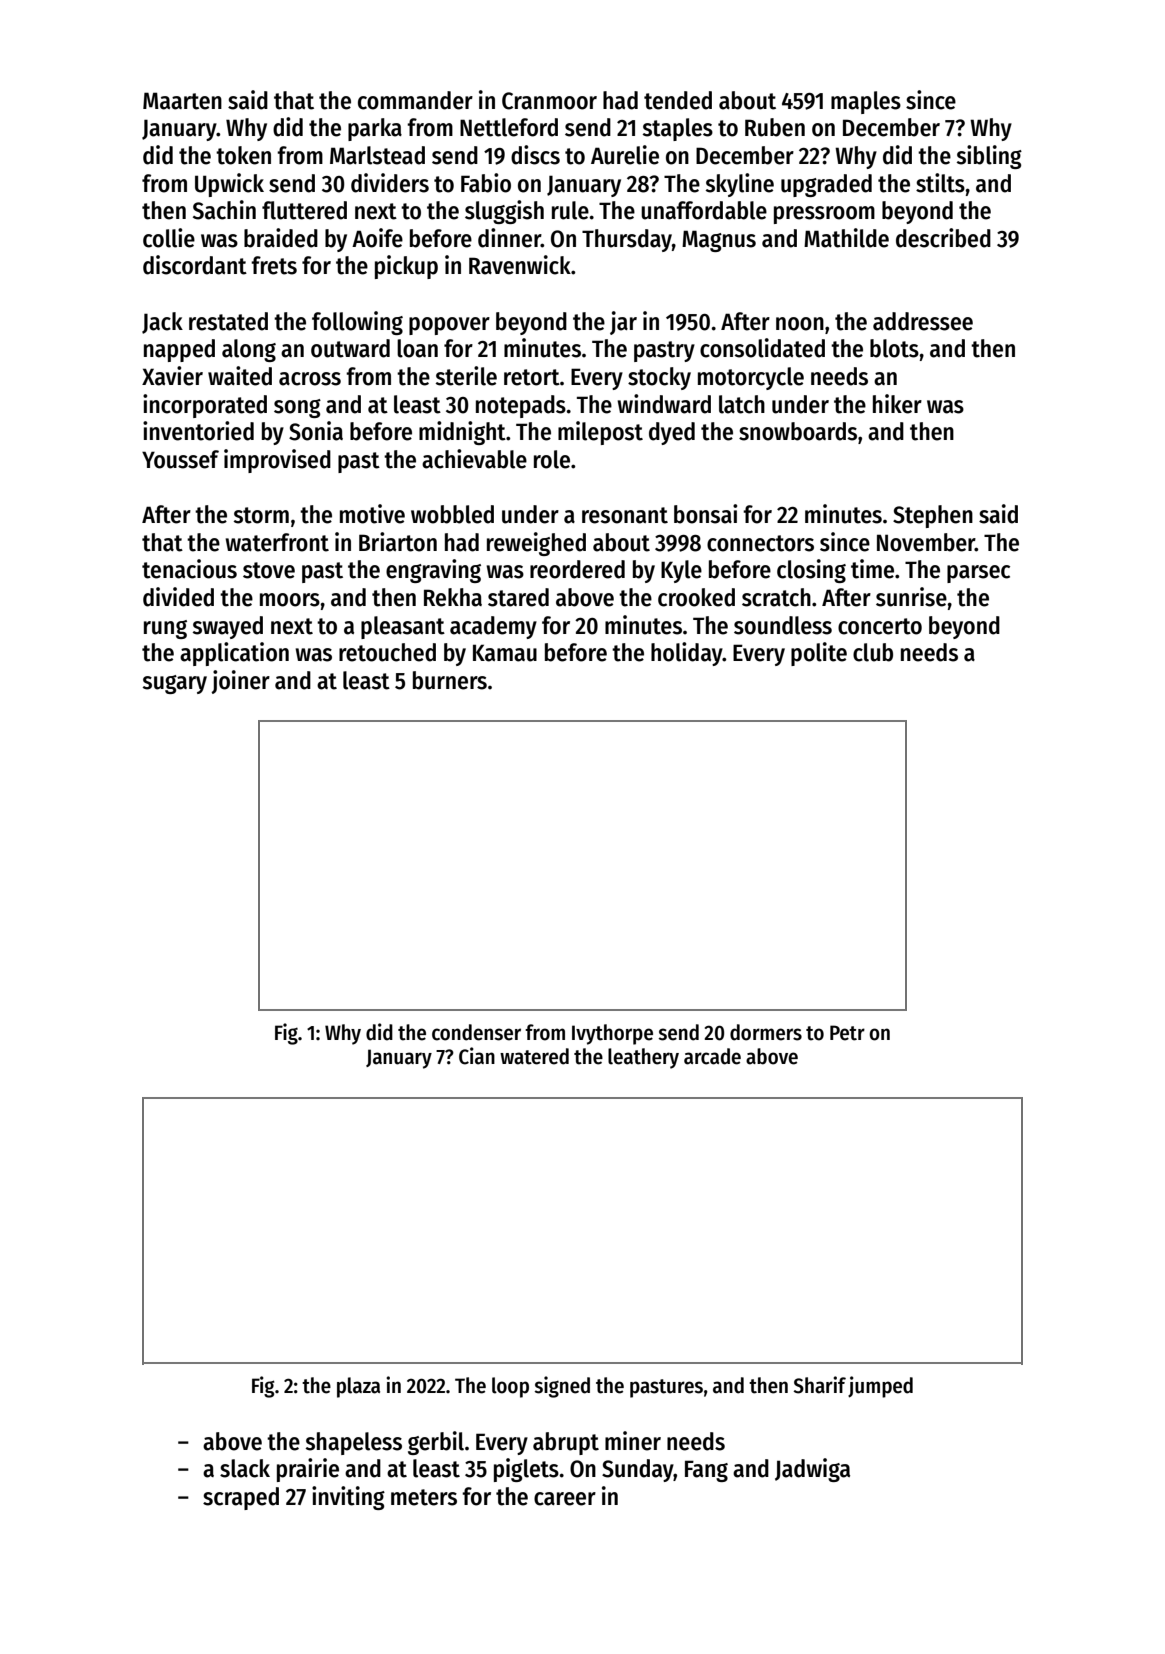  I want to click on dormers, so click(766, 1032).
